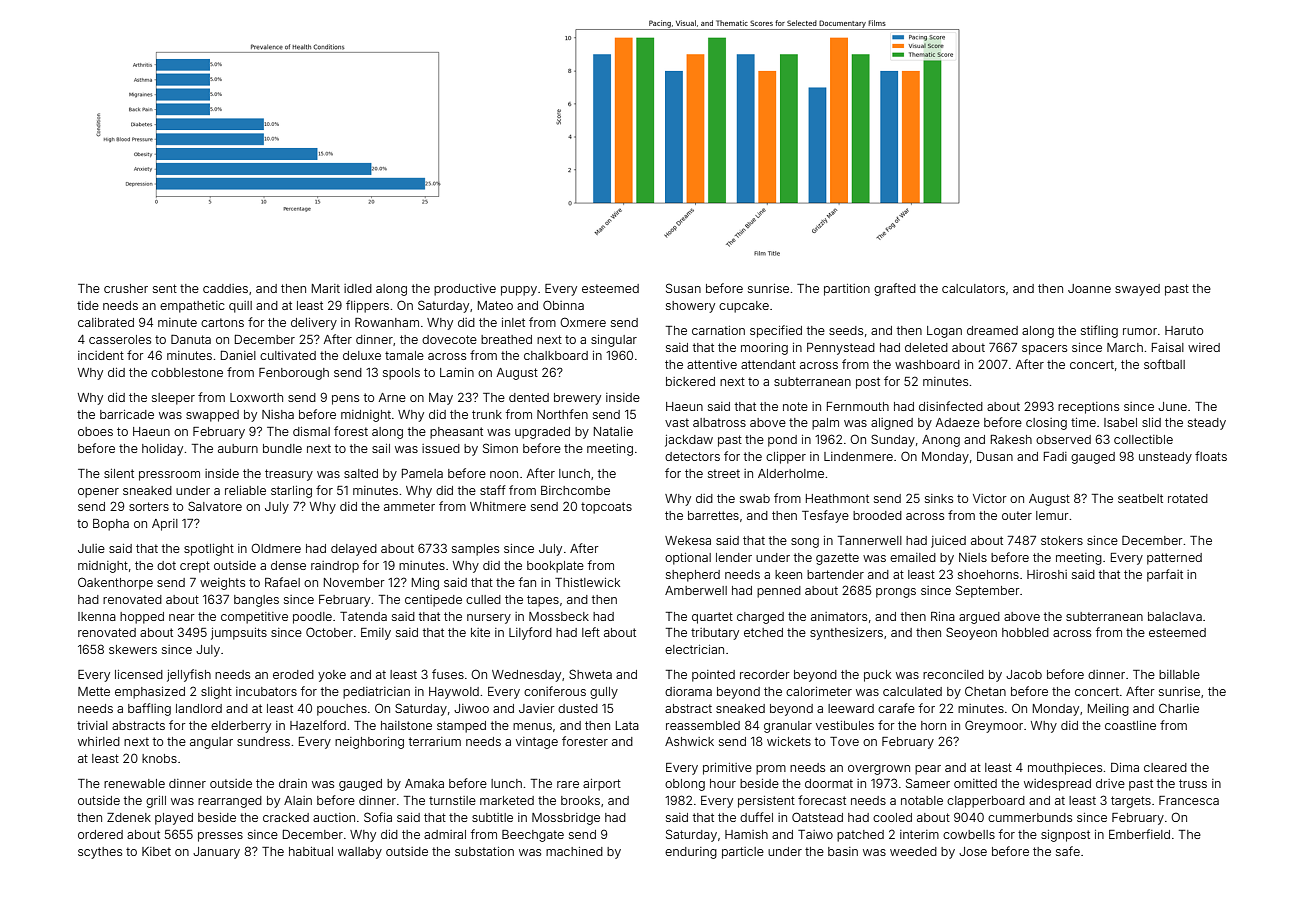 Image resolution: width=1308 pixels, height=924 pixels. Describe the element at coordinates (529, 397) in the screenshot. I see `dented` at that location.
